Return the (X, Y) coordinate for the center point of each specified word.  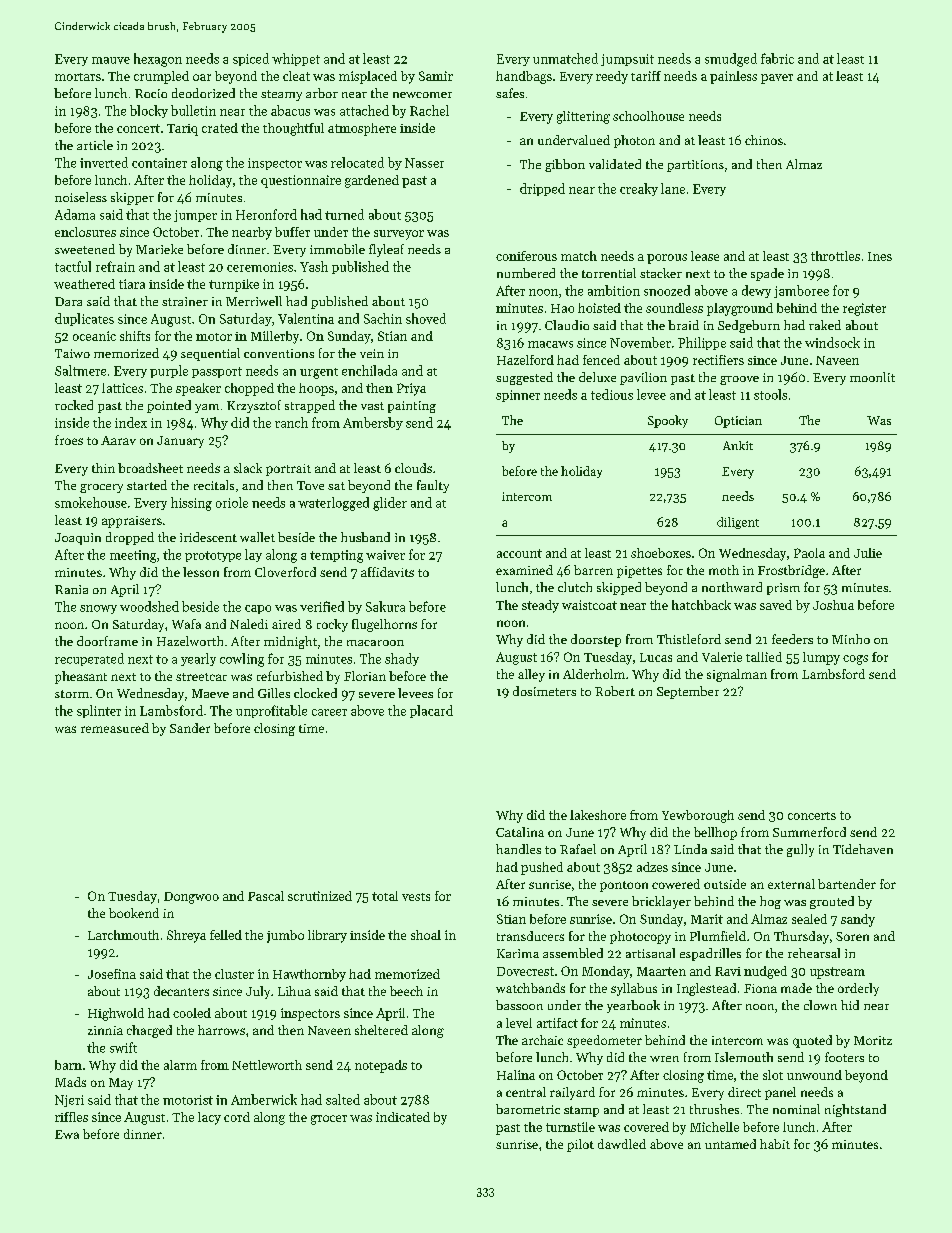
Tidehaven (863, 849)
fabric (777, 58)
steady (540, 606)
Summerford (809, 832)
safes (510, 93)
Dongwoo (191, 898)
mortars (78, 77)
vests (416, 897)
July (258, 992)
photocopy (640, 937)
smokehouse (91, 502)
